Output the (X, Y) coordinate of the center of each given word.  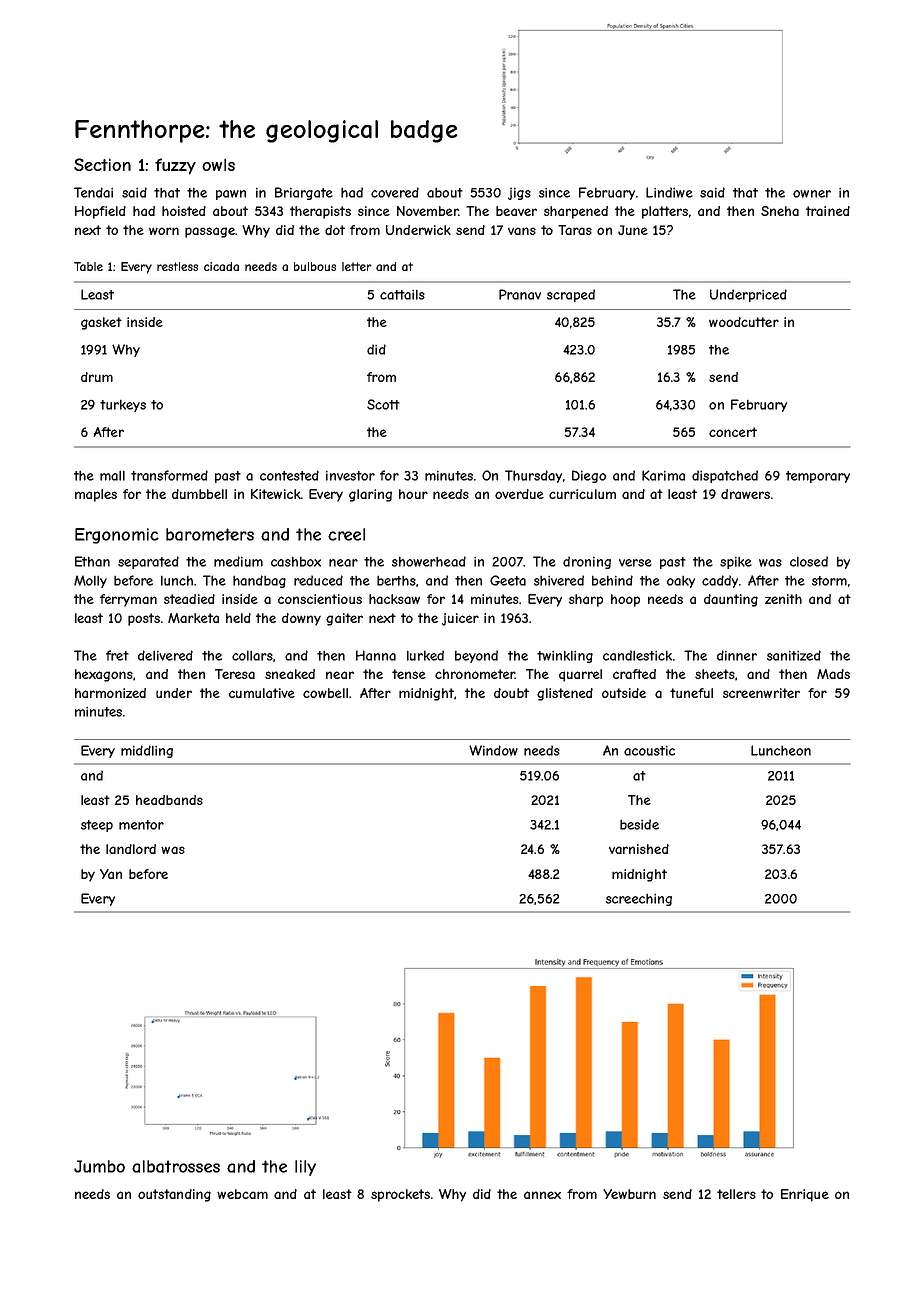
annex (542, 1195)
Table (88, 266)
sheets (715, 674)
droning (587, 562)
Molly (90, 581)
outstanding (174, 1195)
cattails (402, 294)
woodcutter (744, 322)
